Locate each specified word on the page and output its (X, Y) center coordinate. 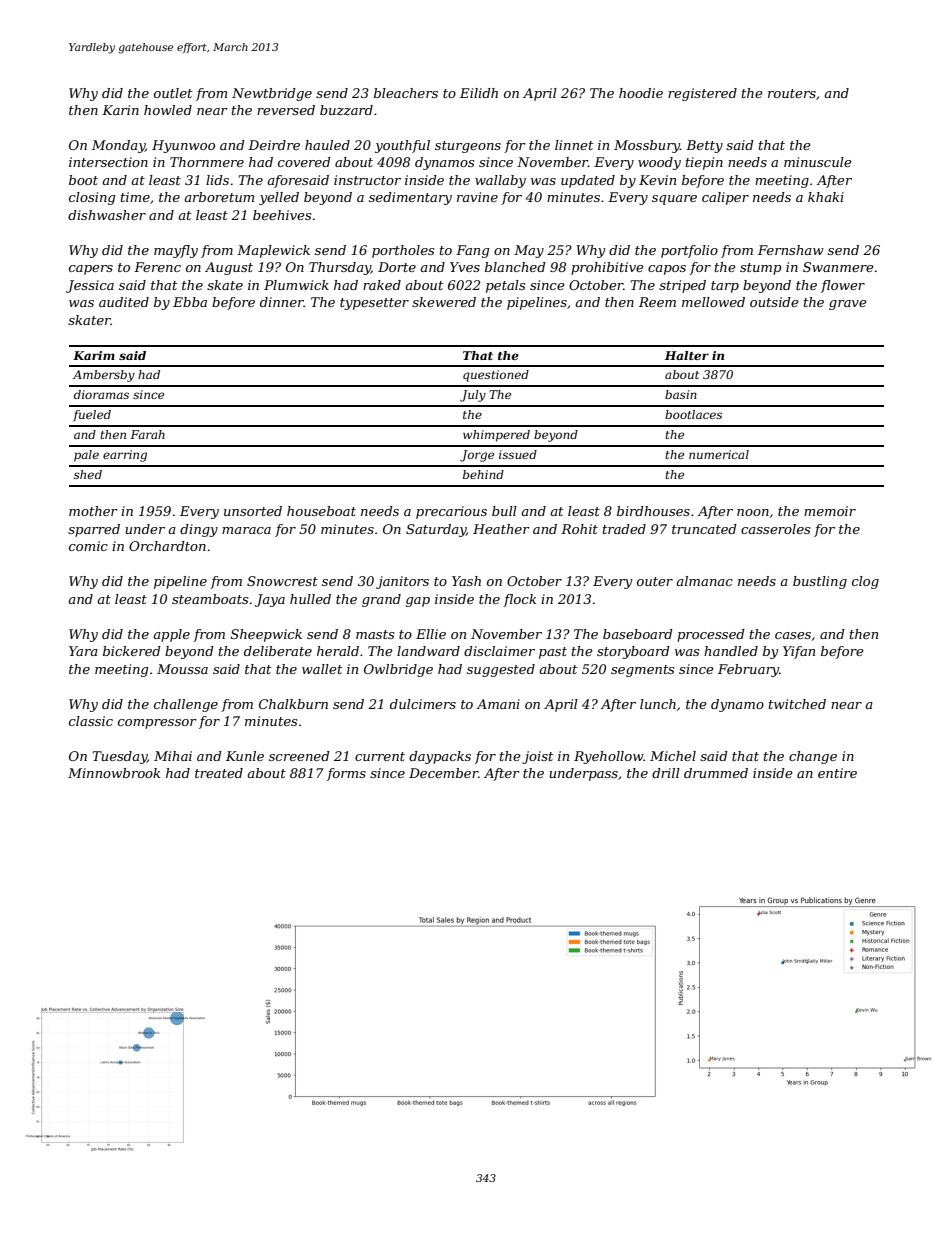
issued (518, 454)
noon (753, 512)
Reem (657, 302)
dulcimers (423, 704)
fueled (92, 416)
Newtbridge (272, 94)
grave (848, 305)
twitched (797, 704)
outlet (173, 93)
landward (428, 651)
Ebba (190, 302)
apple (171, 635)
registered (702, 94)
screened (299, 756)
